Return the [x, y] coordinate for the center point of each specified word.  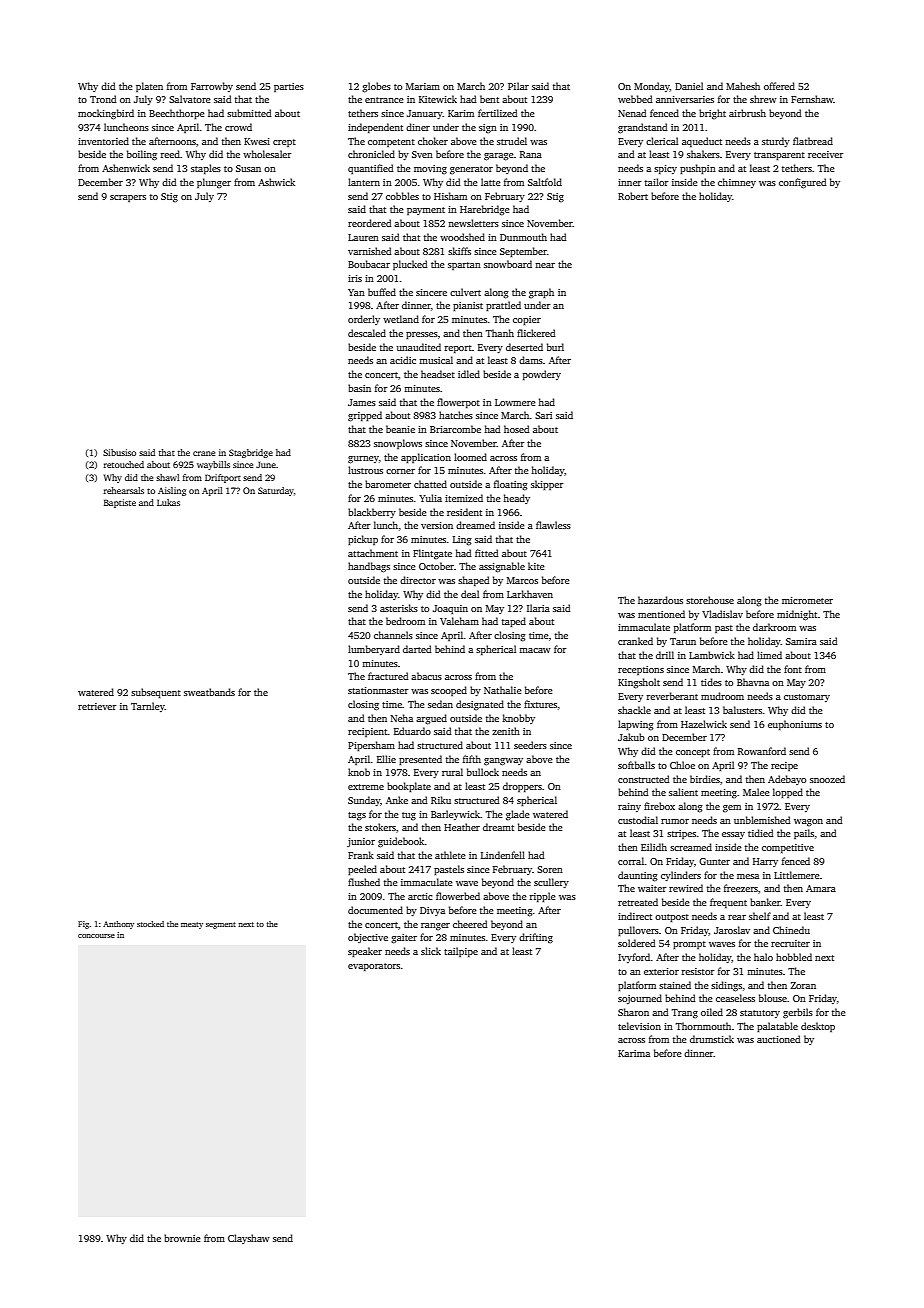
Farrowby [212, 87]
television [639, 1026]
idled [469, 374]
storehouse [710, 600]
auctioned [778, 1039]
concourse [96, 936]
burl [555, 347]
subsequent [156, 693]
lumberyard [374, 650]
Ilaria [538, 608]
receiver [825, 154]
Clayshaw [249, 1239]
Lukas [168, 502]
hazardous [660, 600]
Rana [531, 154]
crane [204, 453]
